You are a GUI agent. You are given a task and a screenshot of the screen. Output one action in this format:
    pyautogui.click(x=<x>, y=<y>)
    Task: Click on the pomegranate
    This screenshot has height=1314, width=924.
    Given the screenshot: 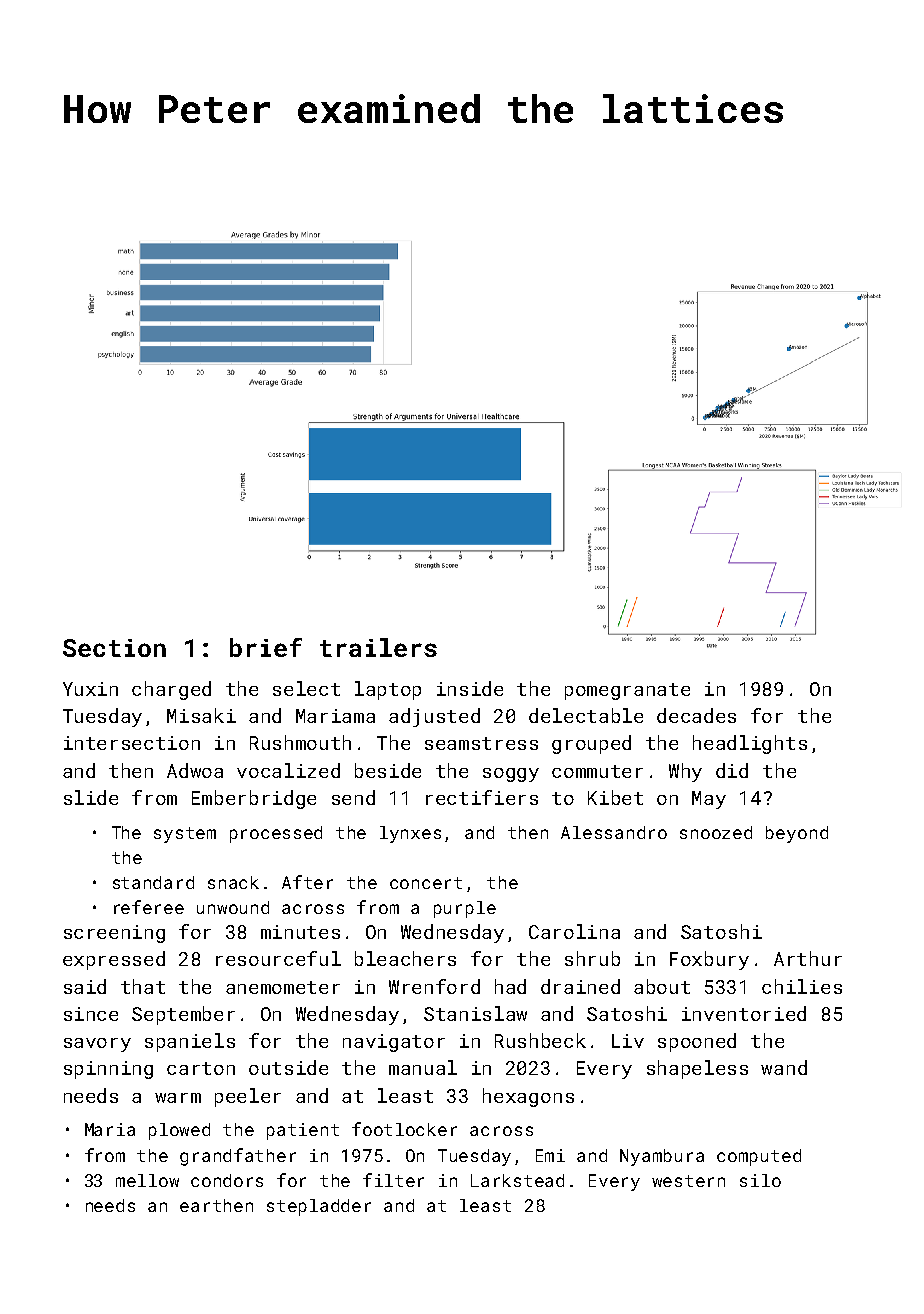 What is the action you would take?
    pyautogui.click(x=627, y=691)
